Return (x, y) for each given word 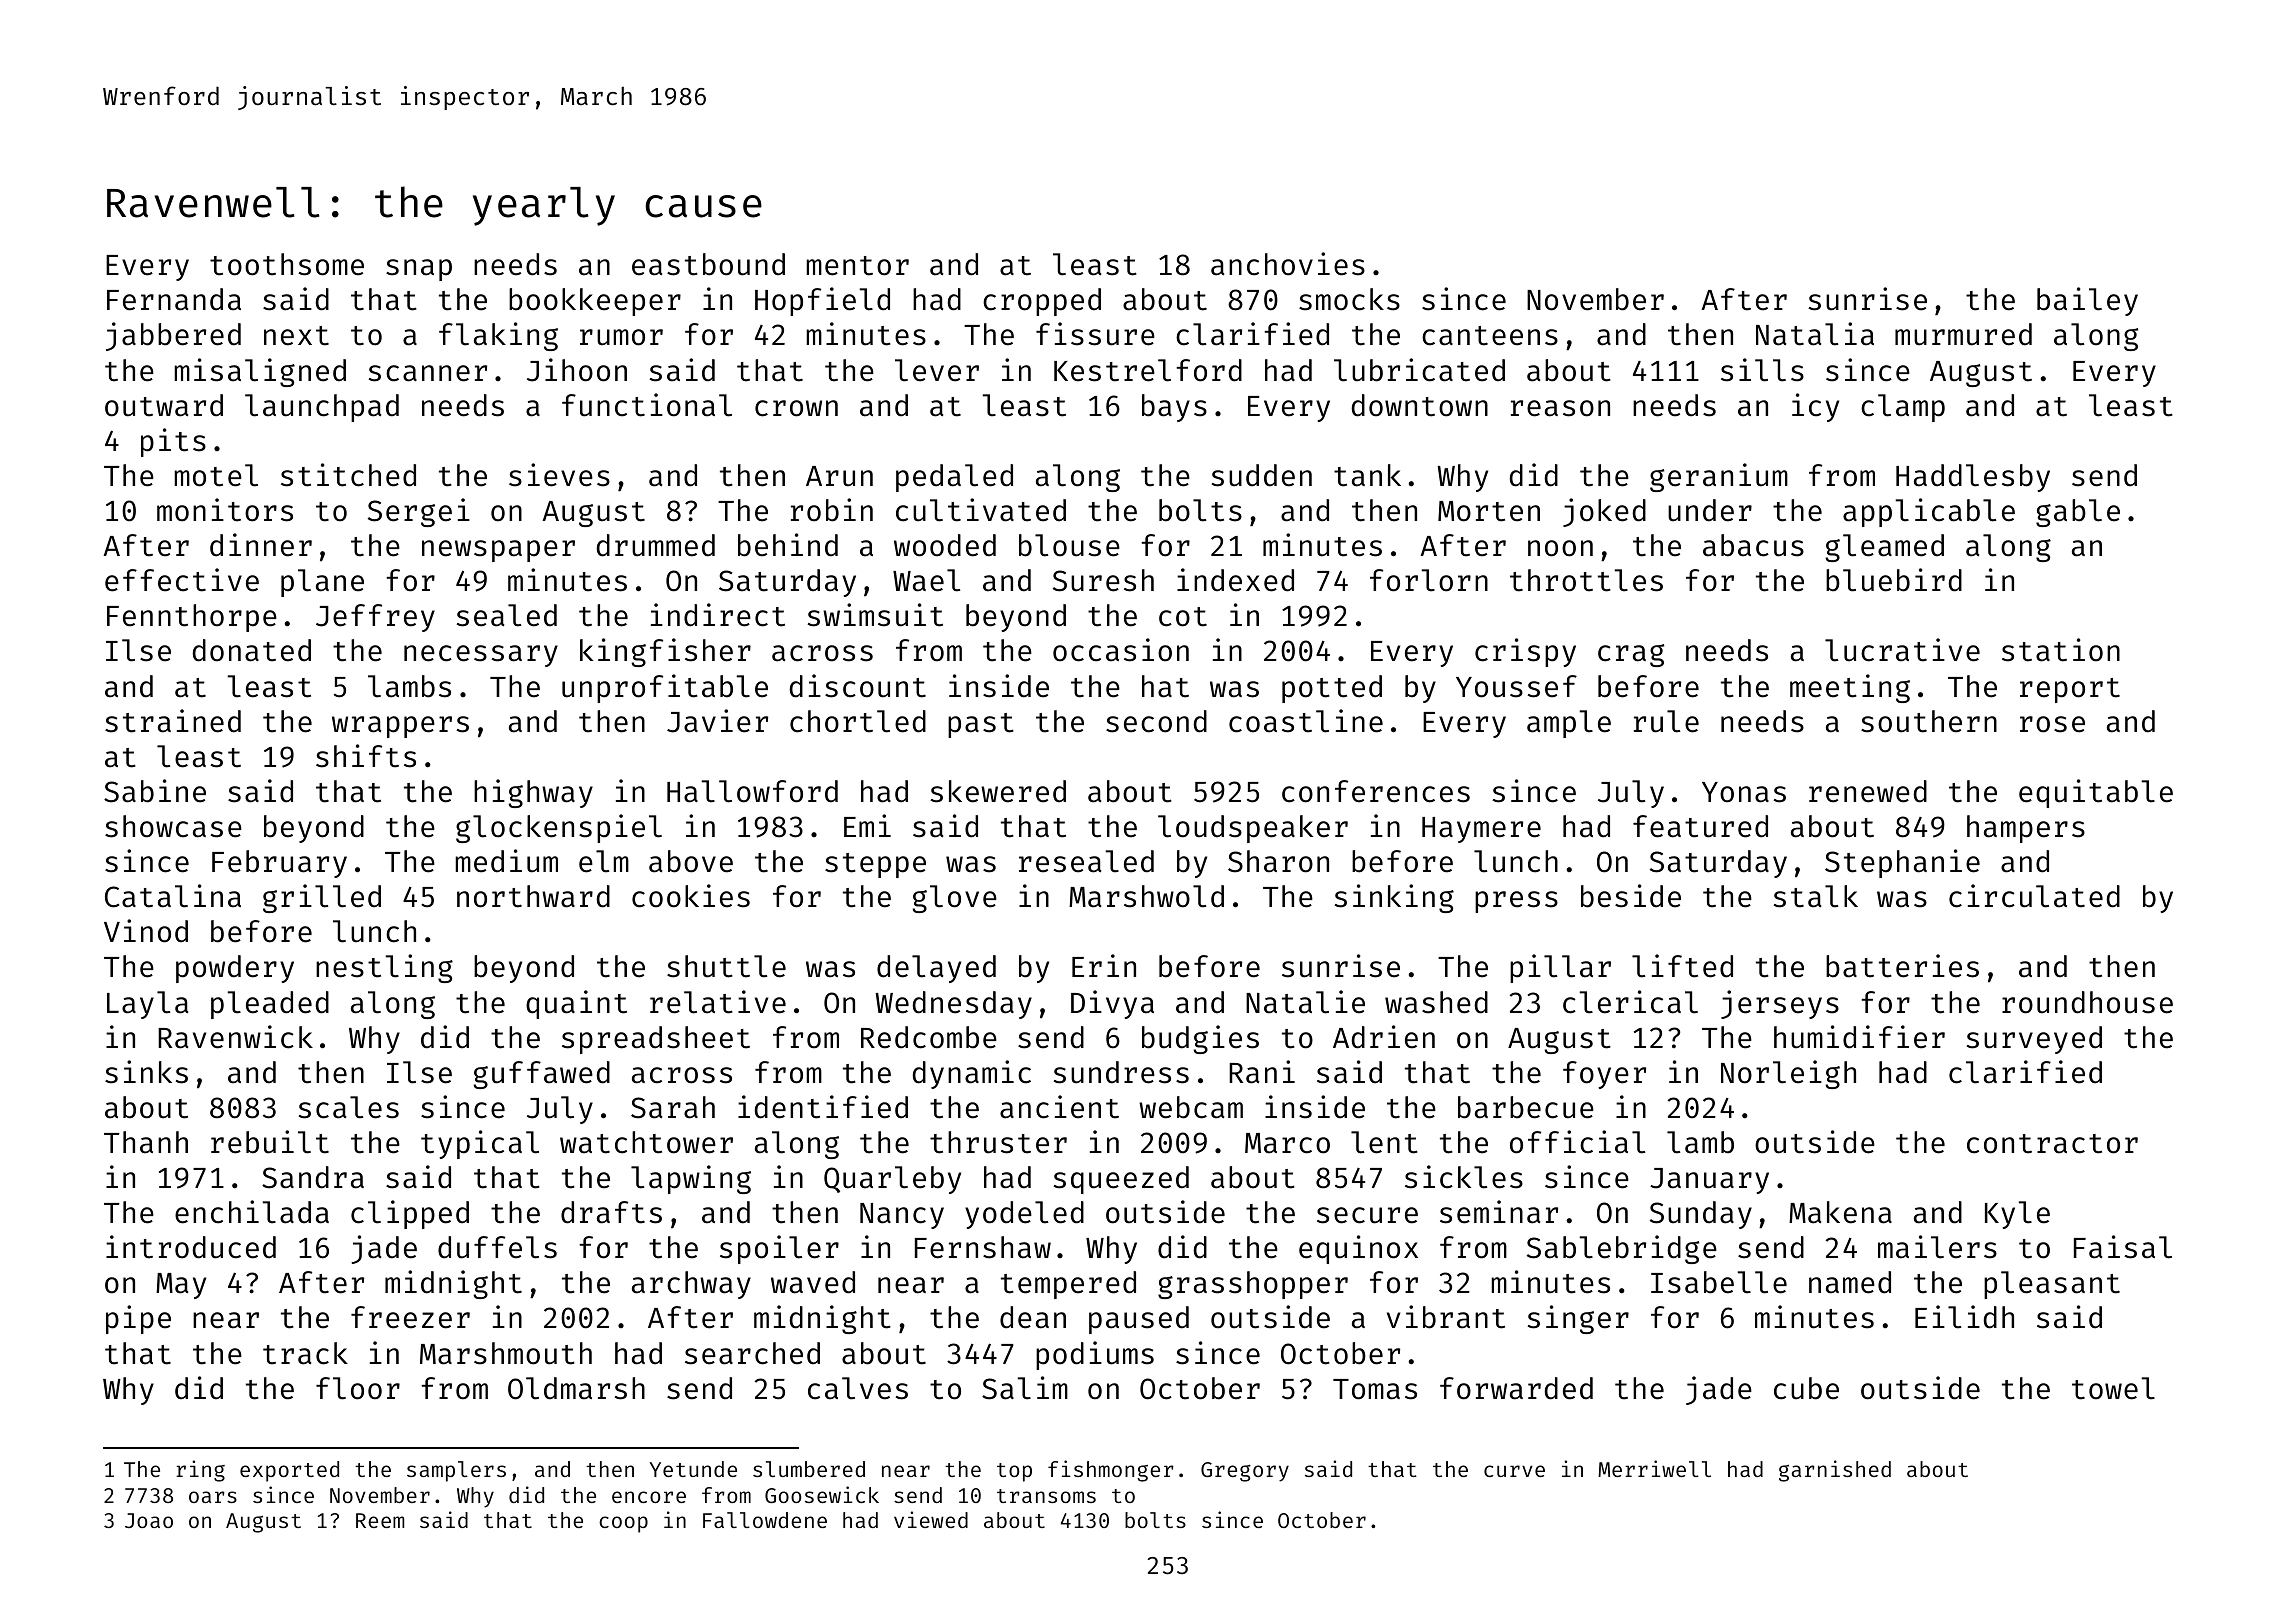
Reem (380, 1520)
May (181, 1286)
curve (1514, 1471)
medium (506, 861)
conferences (1376, 791)
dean (1033, 1317)
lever (937, 370)
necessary (481, 656)
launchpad (322, 408)
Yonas (1744, 792)
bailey (2087, 301)
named (1850, 1282)
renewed (1868, 791)
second (1156, 721)
